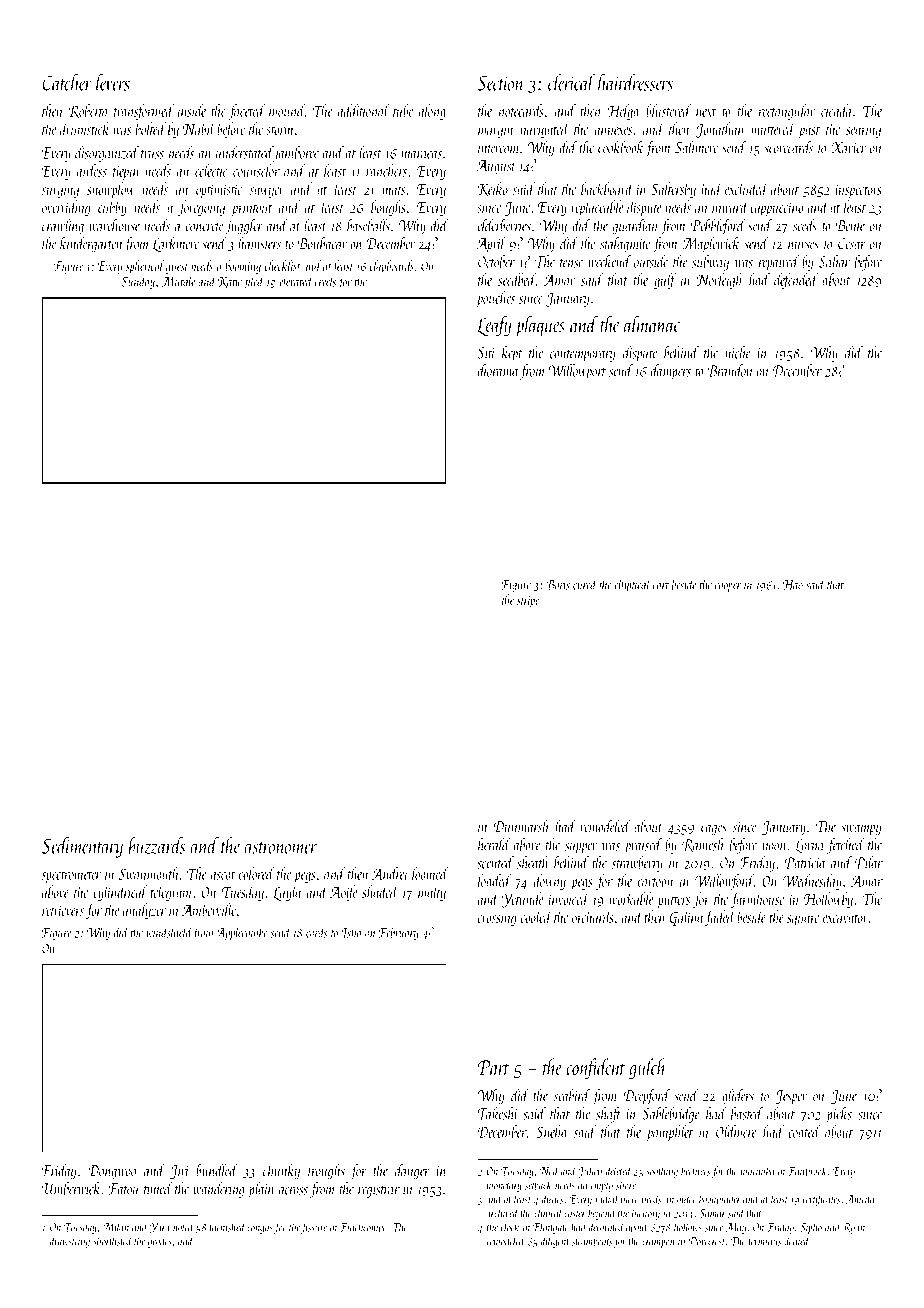 The image size is (924, 1308). I want to click on Dunmarsh, so click(521, 826).
